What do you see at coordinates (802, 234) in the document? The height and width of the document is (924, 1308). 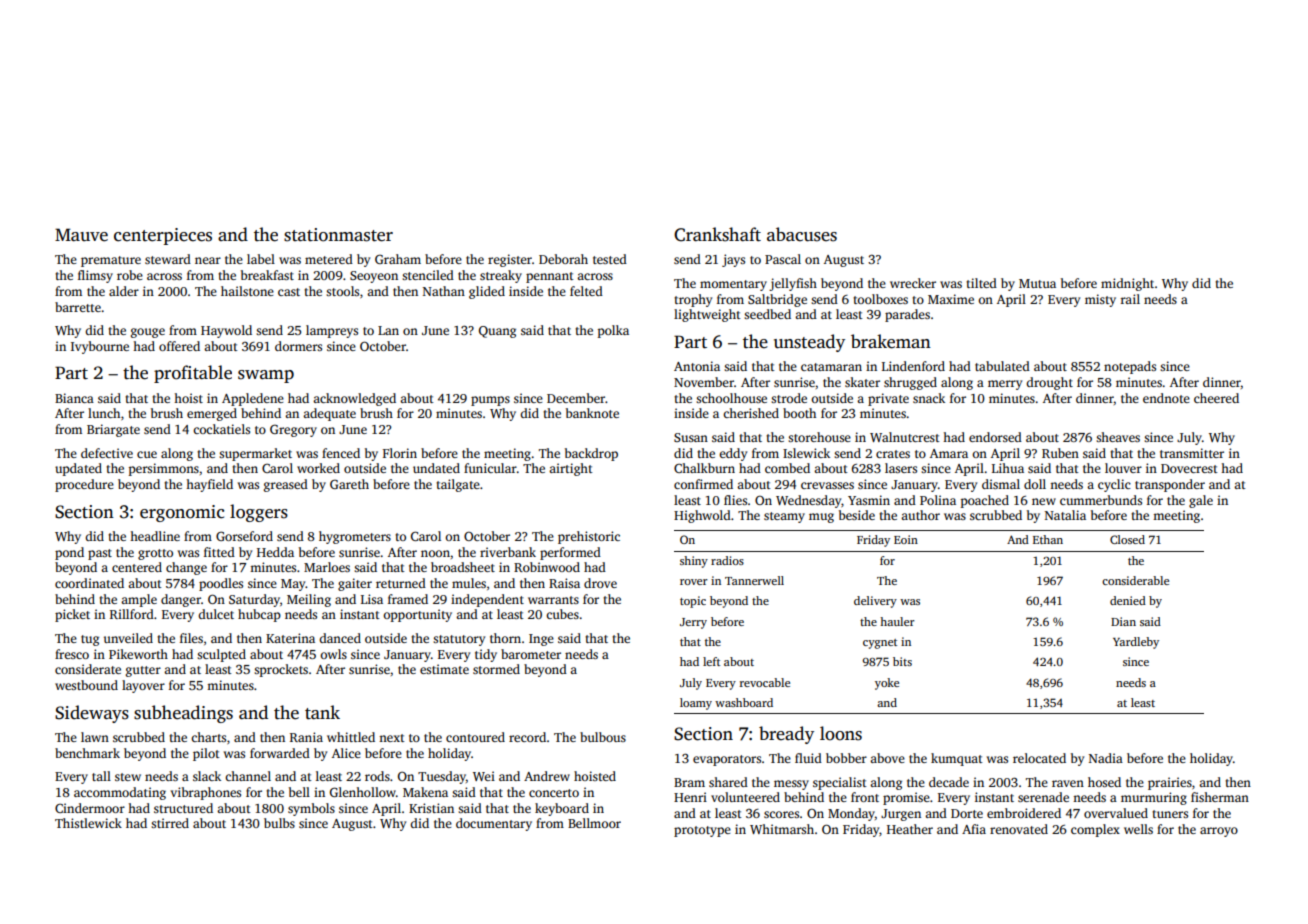 I see `abacuses` at bounding box center [802, 234].
